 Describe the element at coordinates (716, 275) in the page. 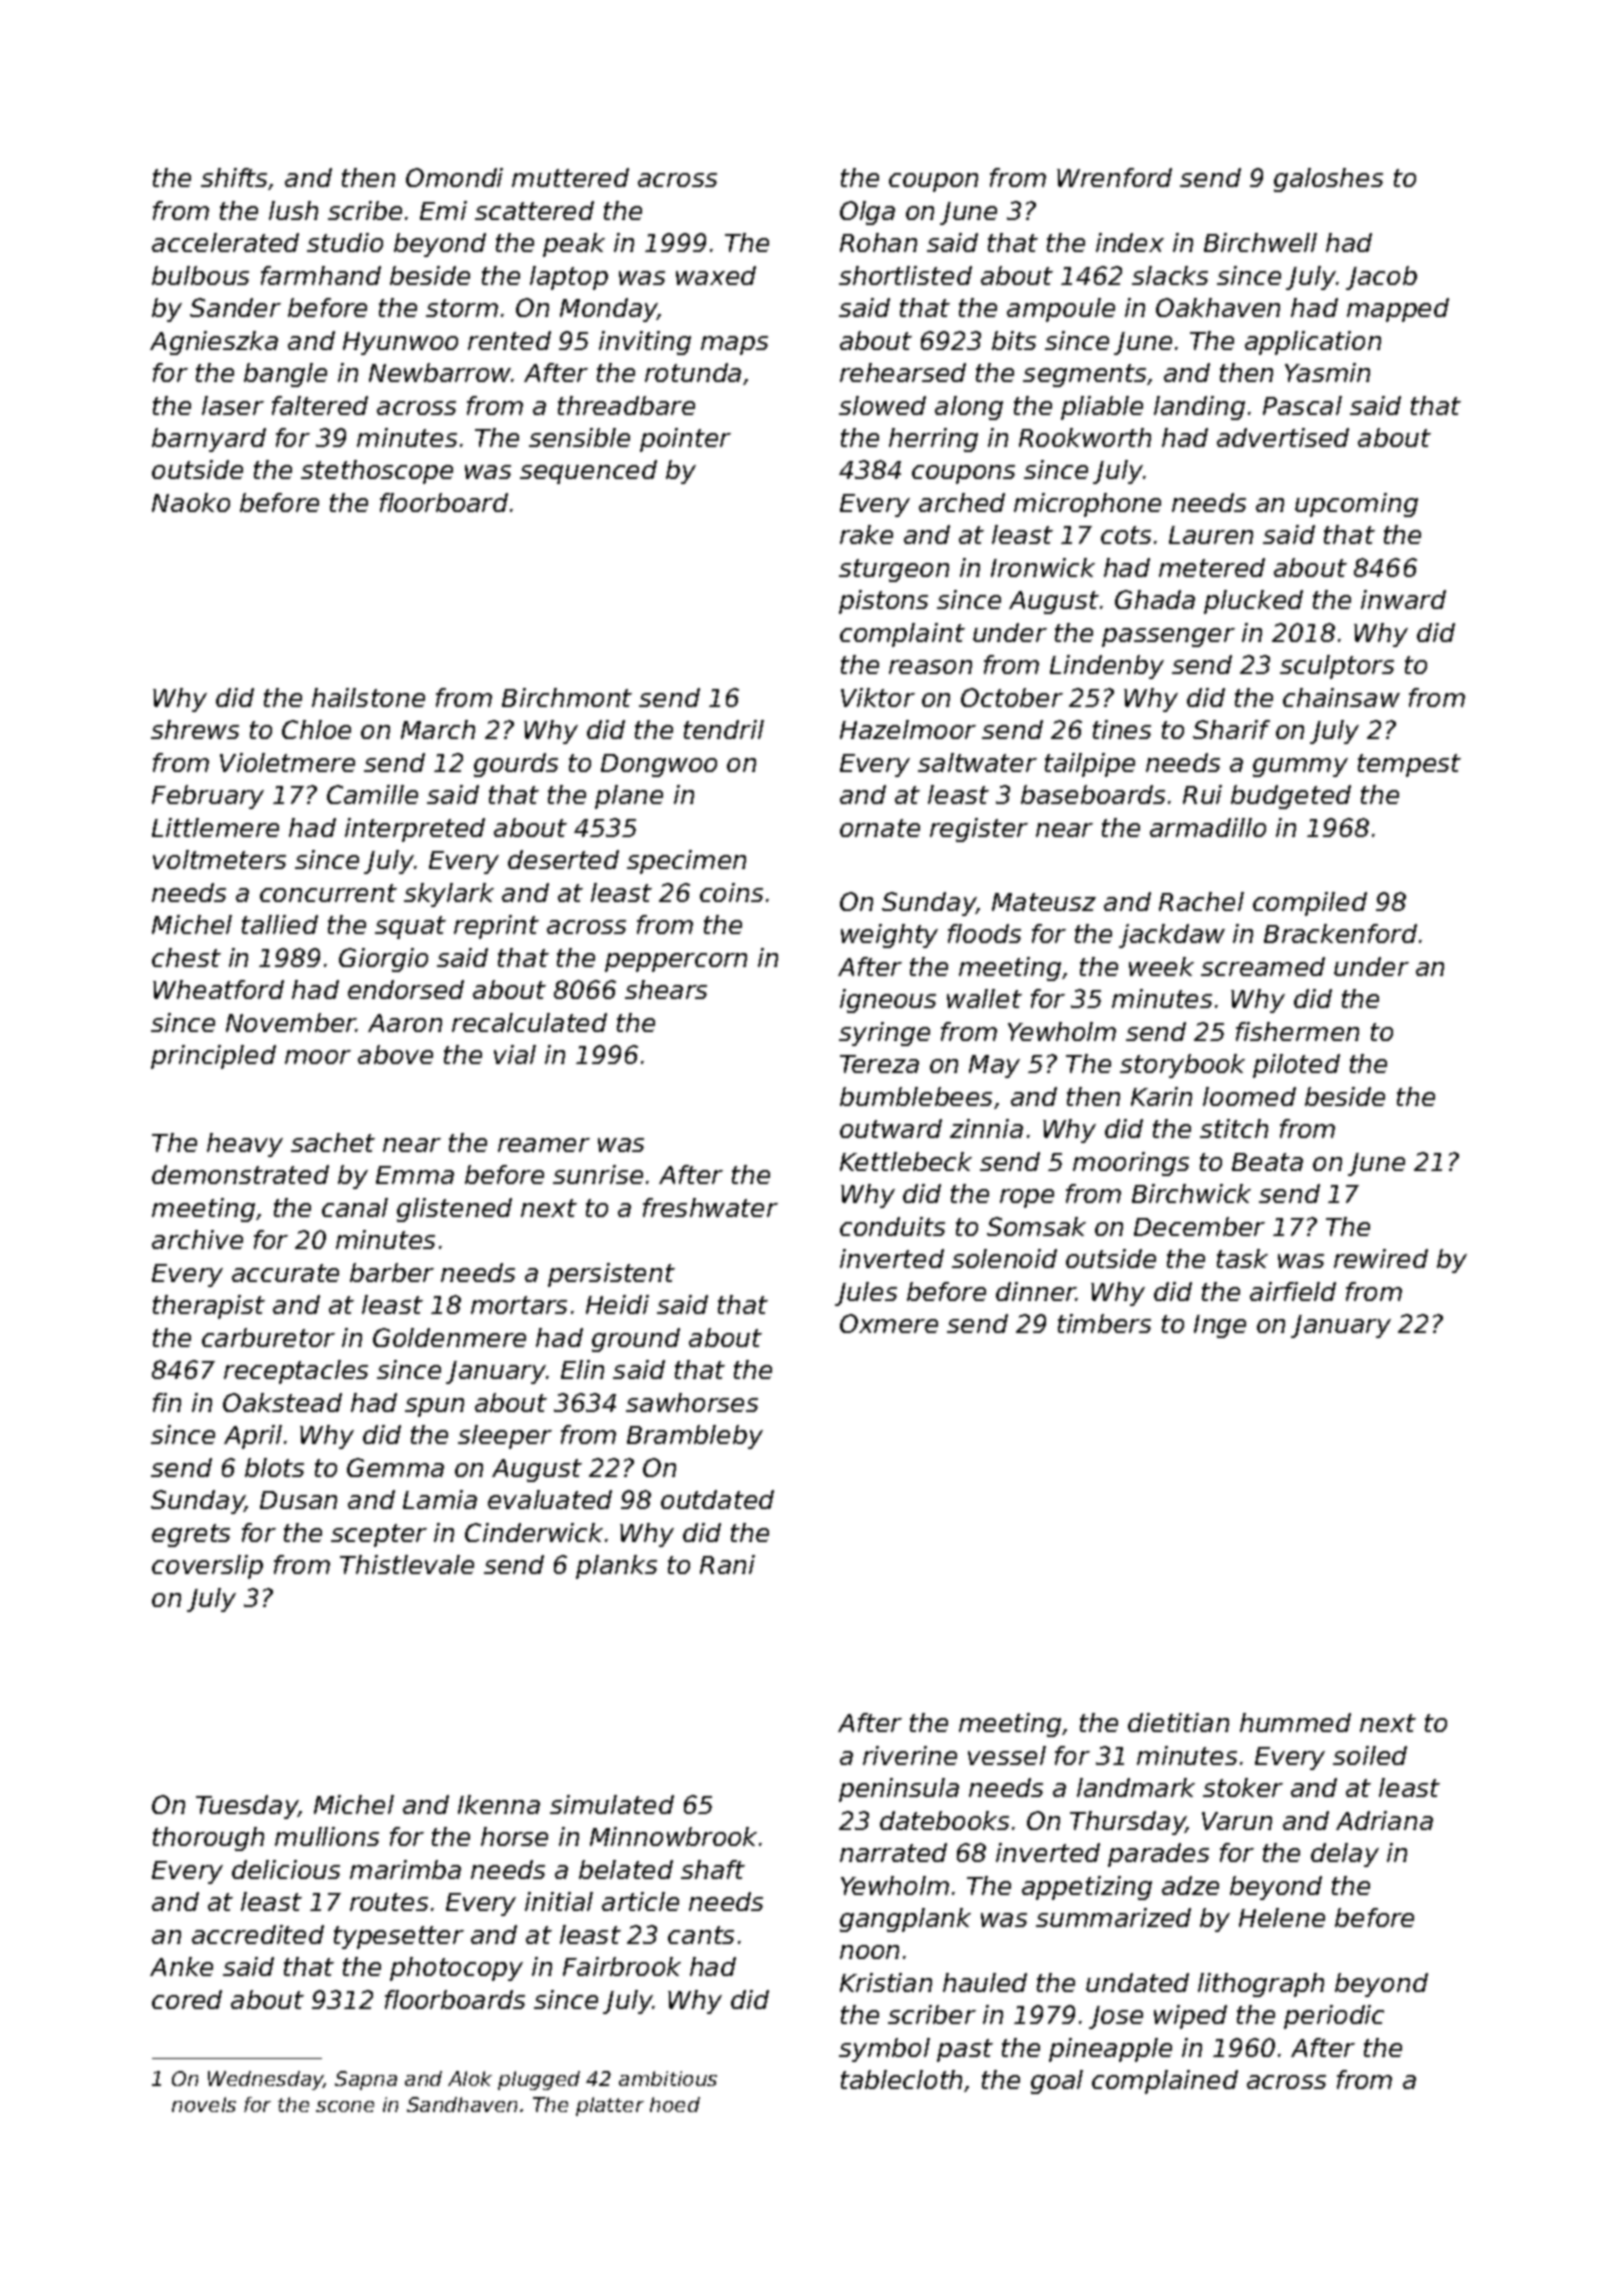

I see `waxed` at that location.
